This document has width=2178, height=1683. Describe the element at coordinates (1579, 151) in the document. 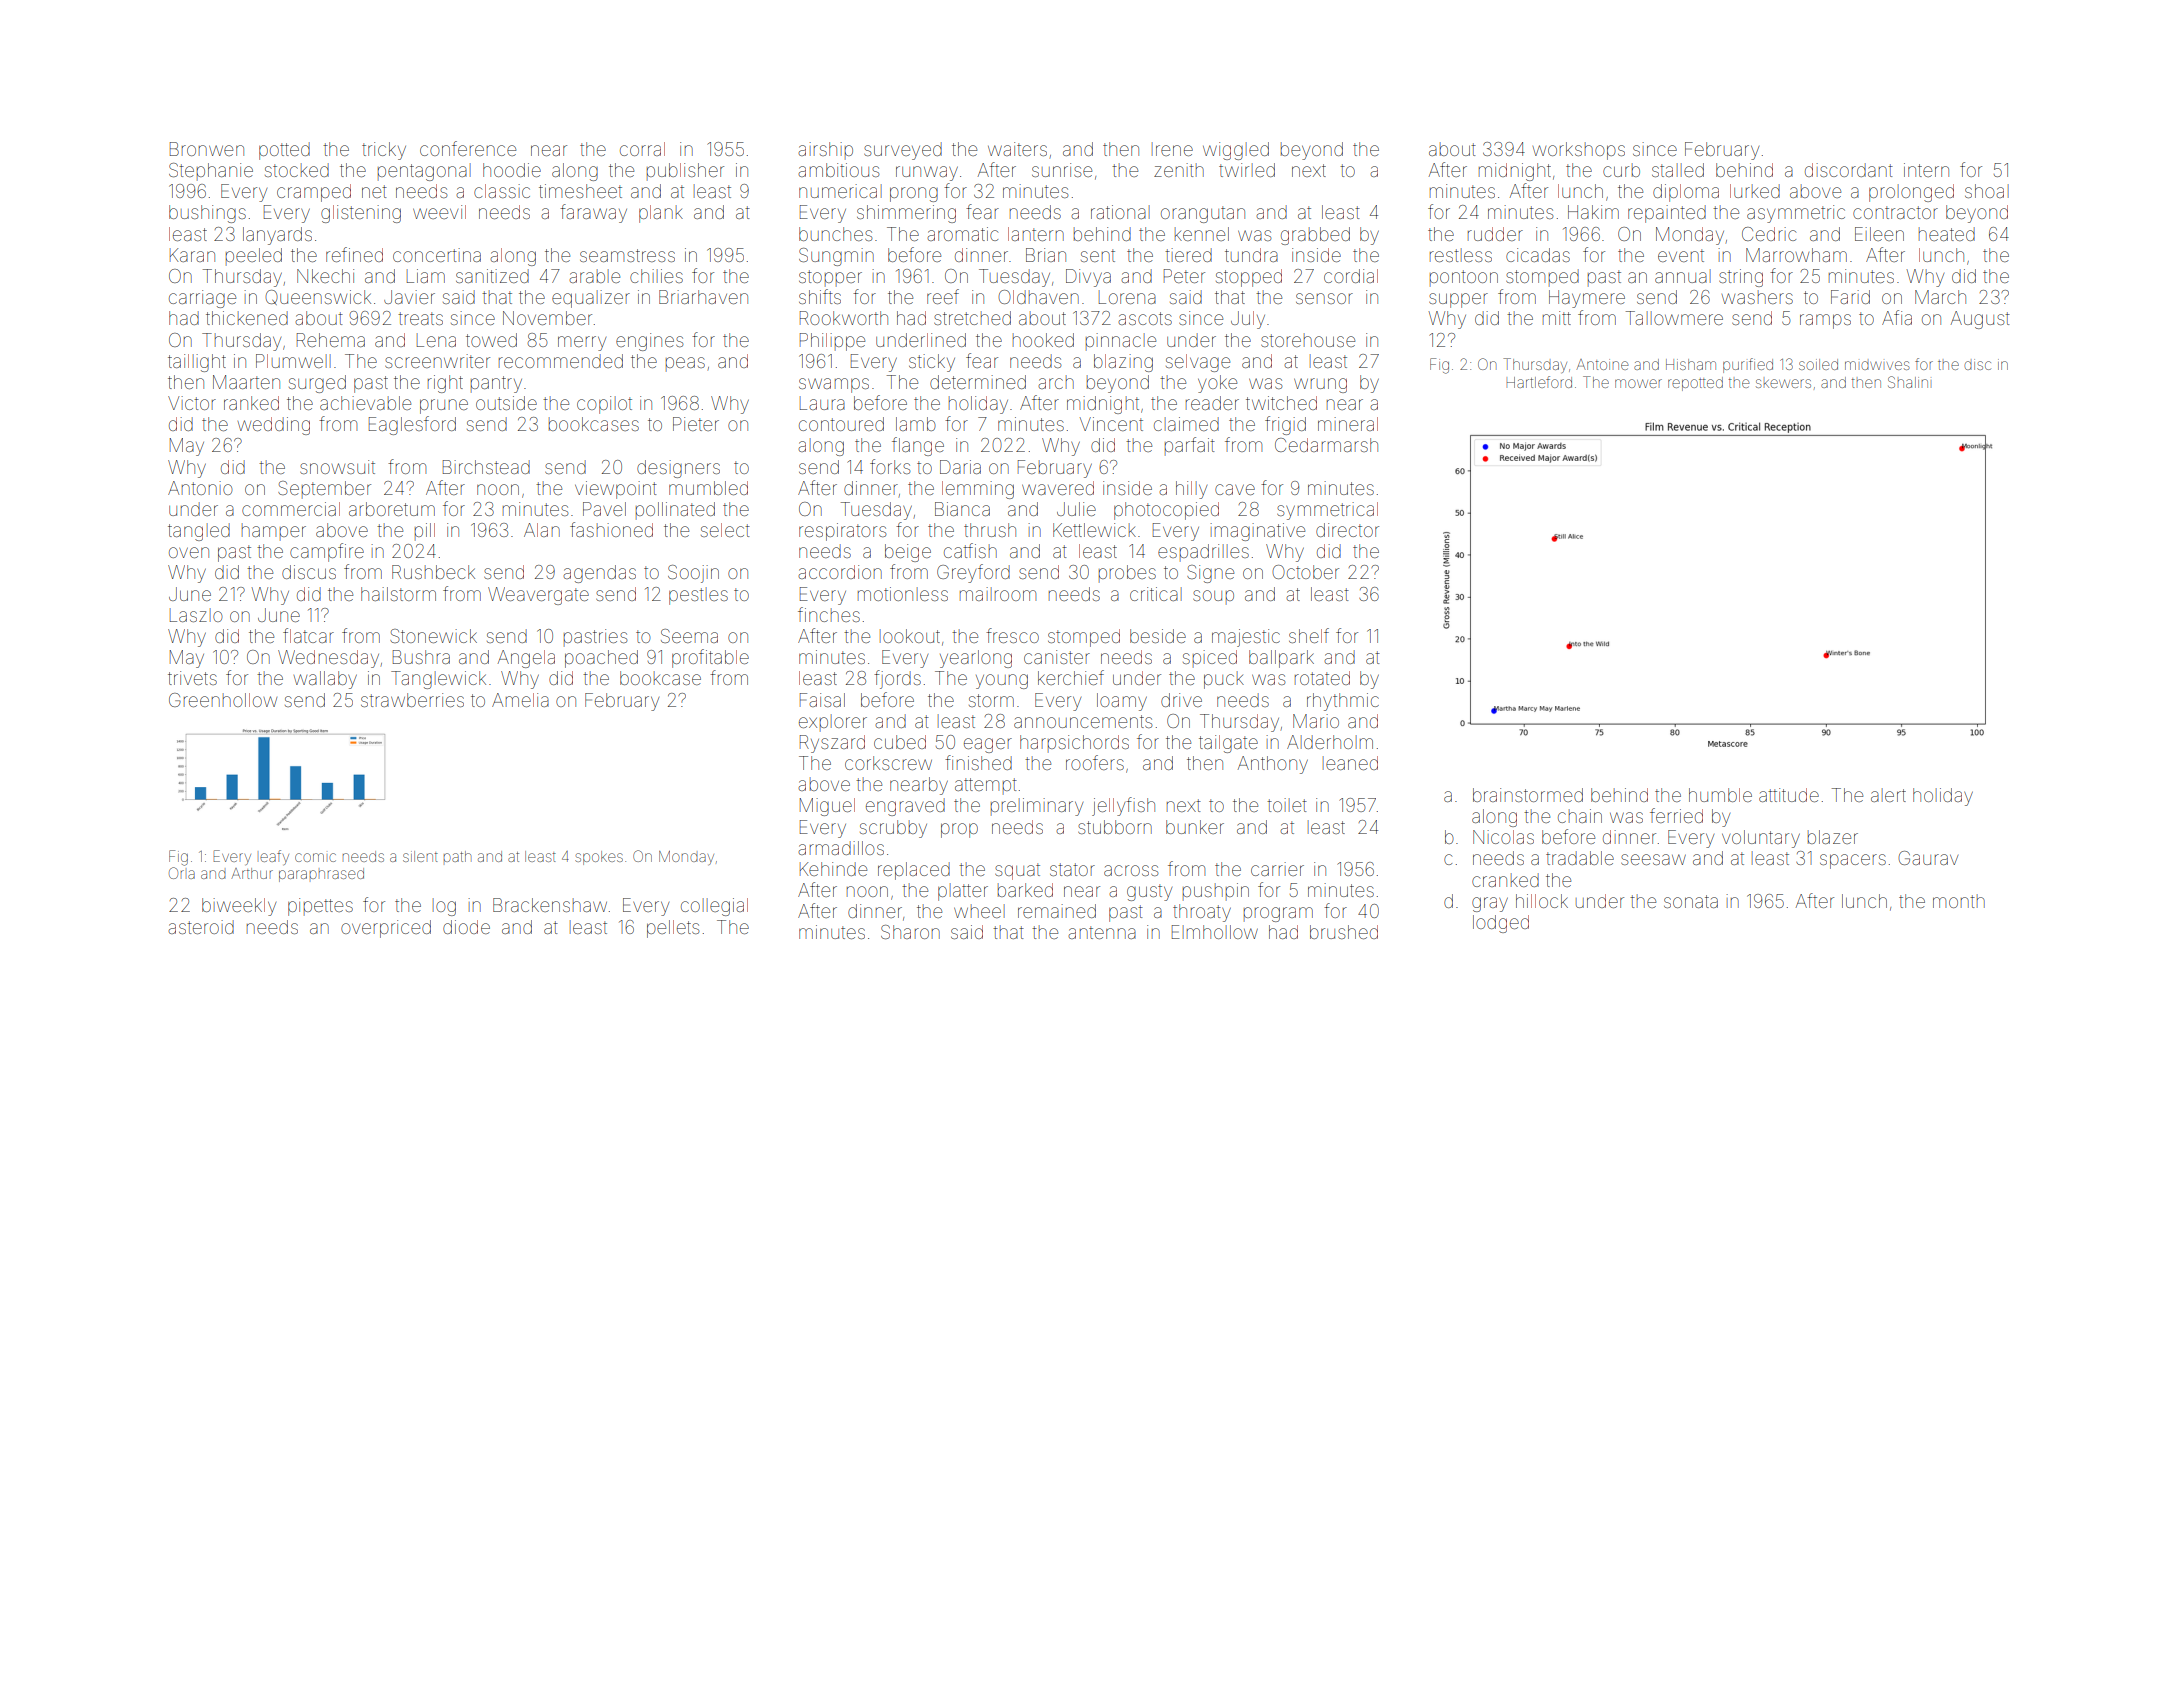

I see `workshops` at that location.
